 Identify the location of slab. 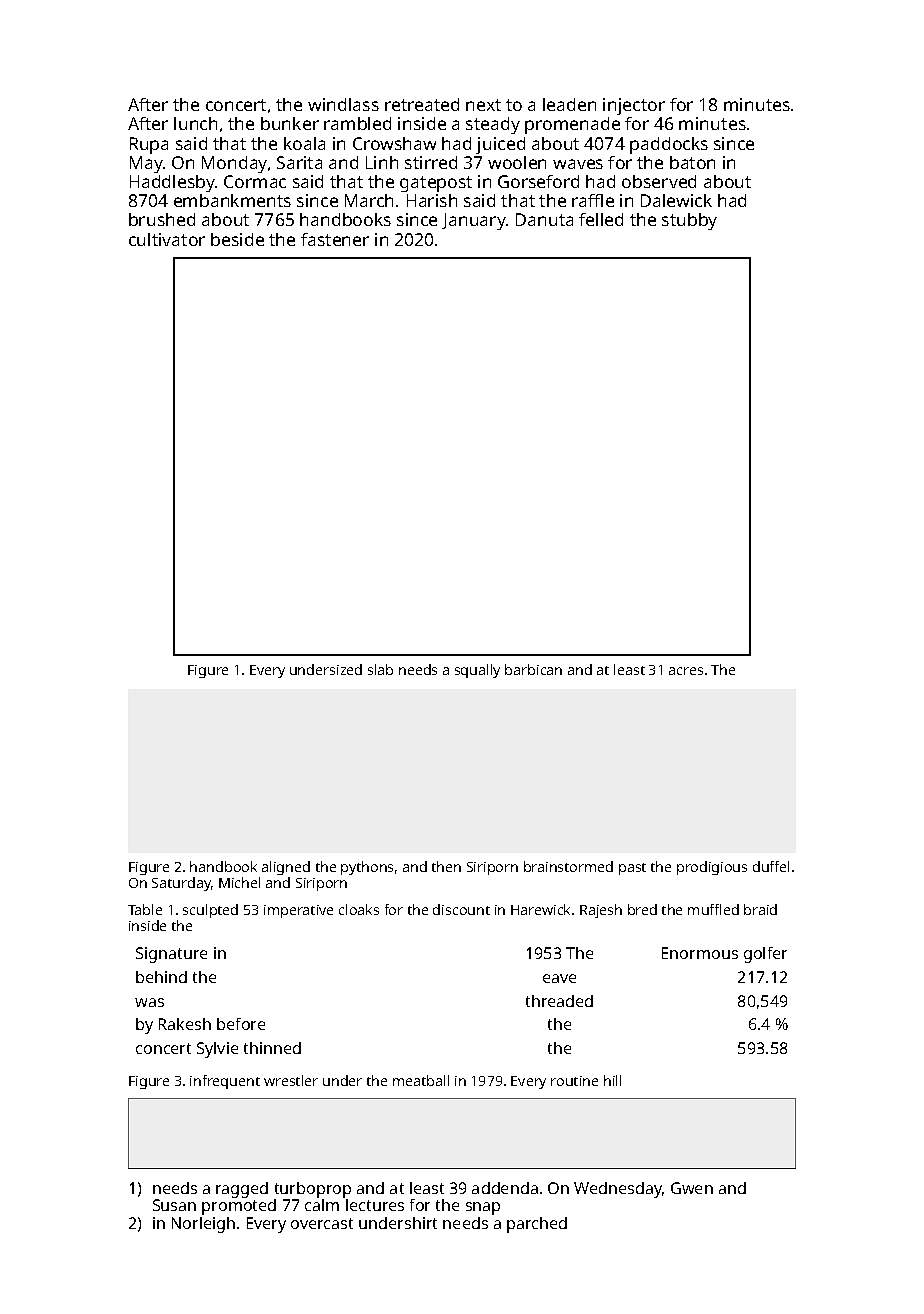
(380, 669).
